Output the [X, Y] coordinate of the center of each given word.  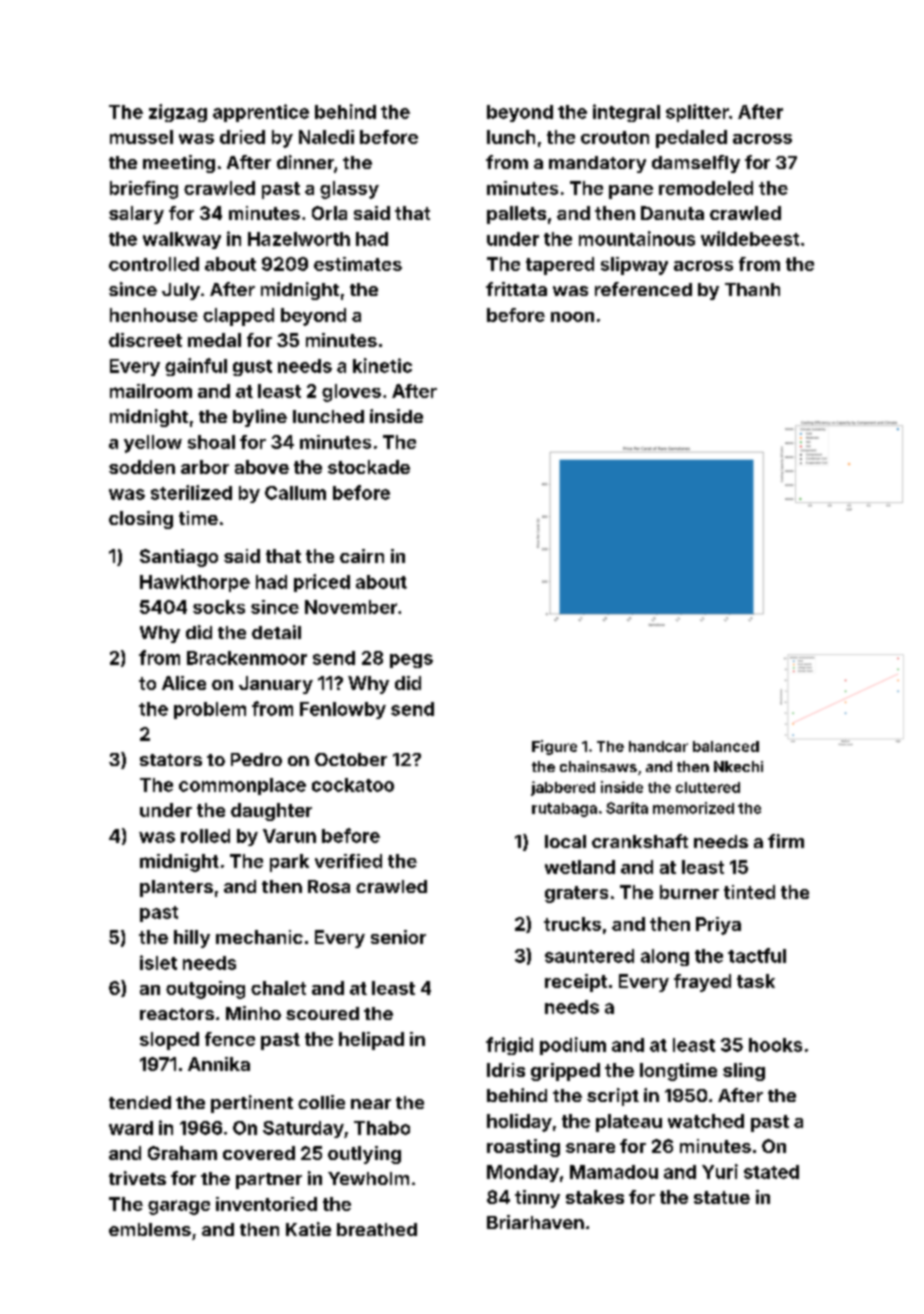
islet [158, 962]
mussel [141, 137]
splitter [697, 113]
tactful [757, 955]
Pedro [256, 759]
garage [179, 1207]
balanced [726, 746]
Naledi [326, 137]
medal [214, 340]
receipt [576, 983]
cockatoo [353, 785]
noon [572, 317]
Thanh [752, 289]
